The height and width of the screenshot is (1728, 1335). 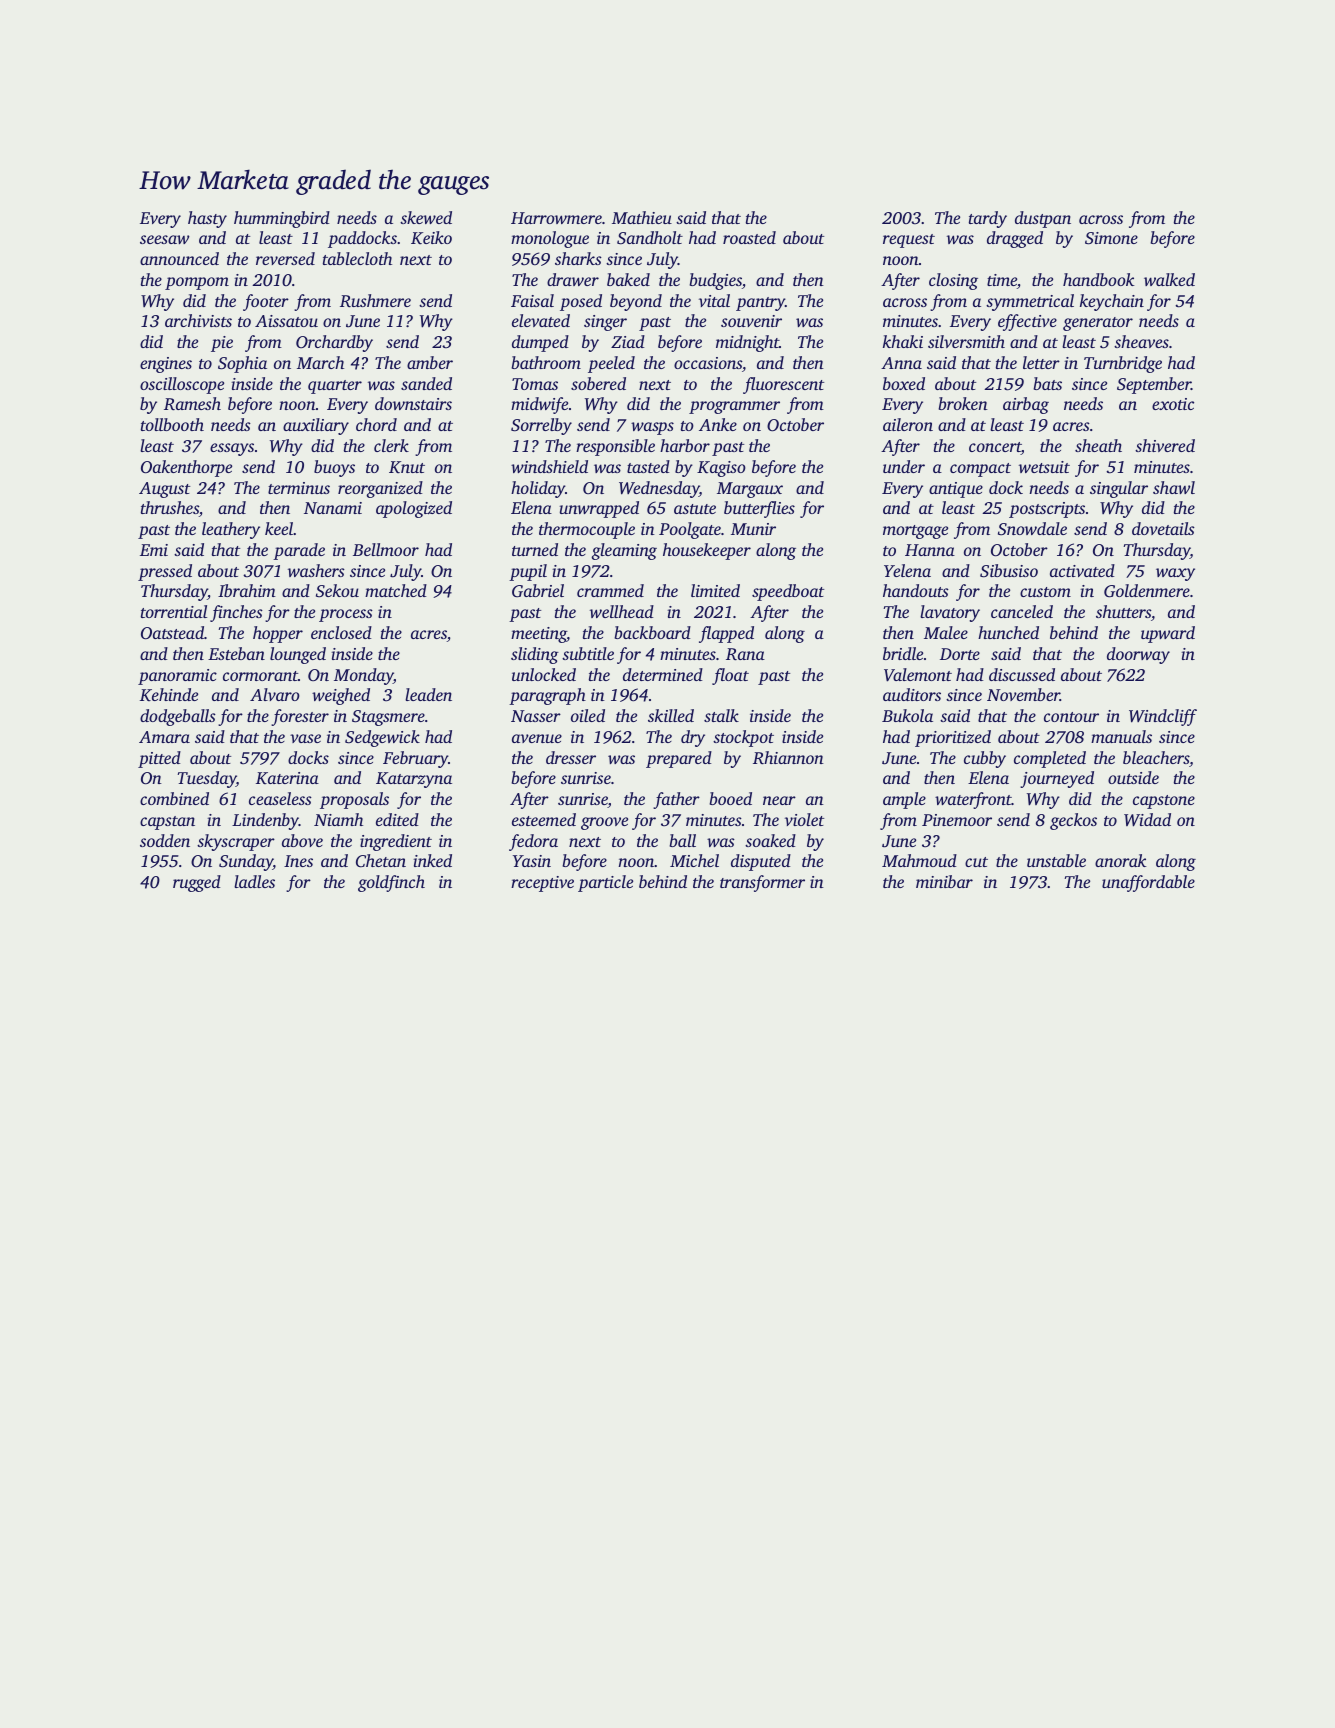 What do you see at coordinates (397, 819) in the screenshot?
I see `edited` at bounding box center [397, 819].
